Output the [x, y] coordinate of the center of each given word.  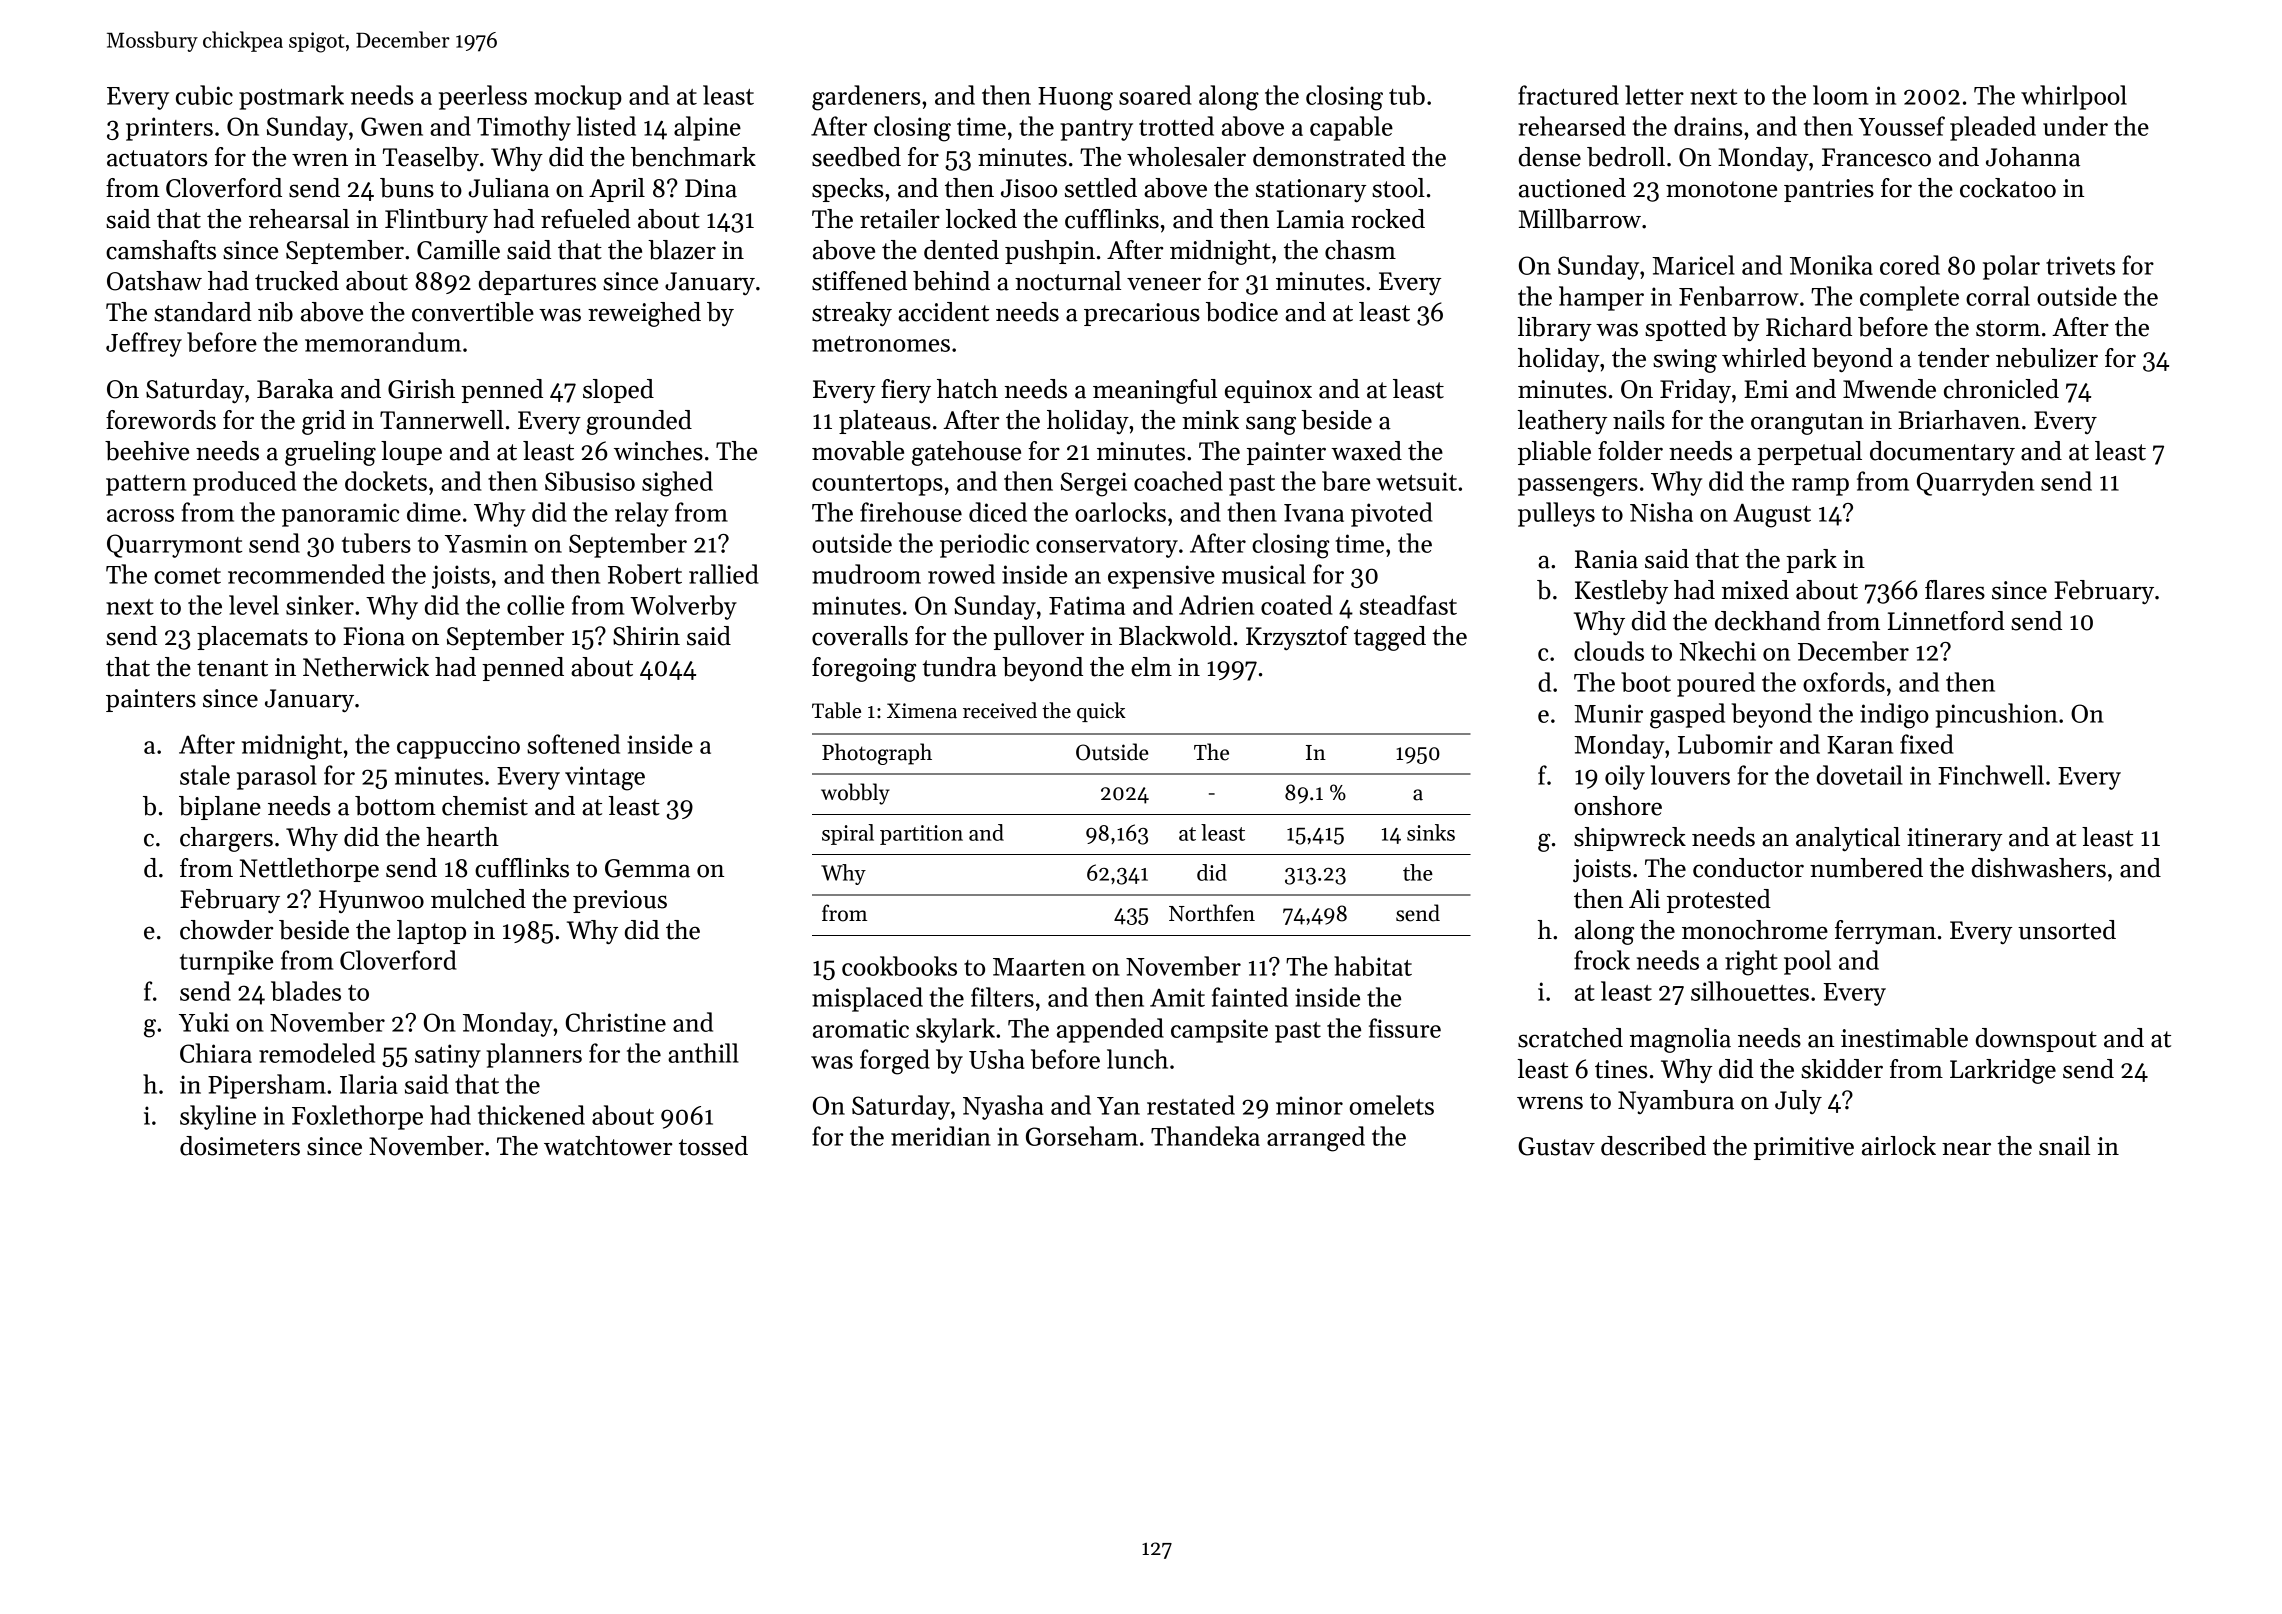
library [1554, 329]
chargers [226, 839]
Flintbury [436, 221]
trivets [2080, 265]
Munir [1608, 713]
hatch [967, 389]
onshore [1618, 806]
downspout [2036, 1040]
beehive [147, 451]
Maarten [1039, 967]
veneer [1164, 284]
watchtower [608, 1146]
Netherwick [366, 667]
